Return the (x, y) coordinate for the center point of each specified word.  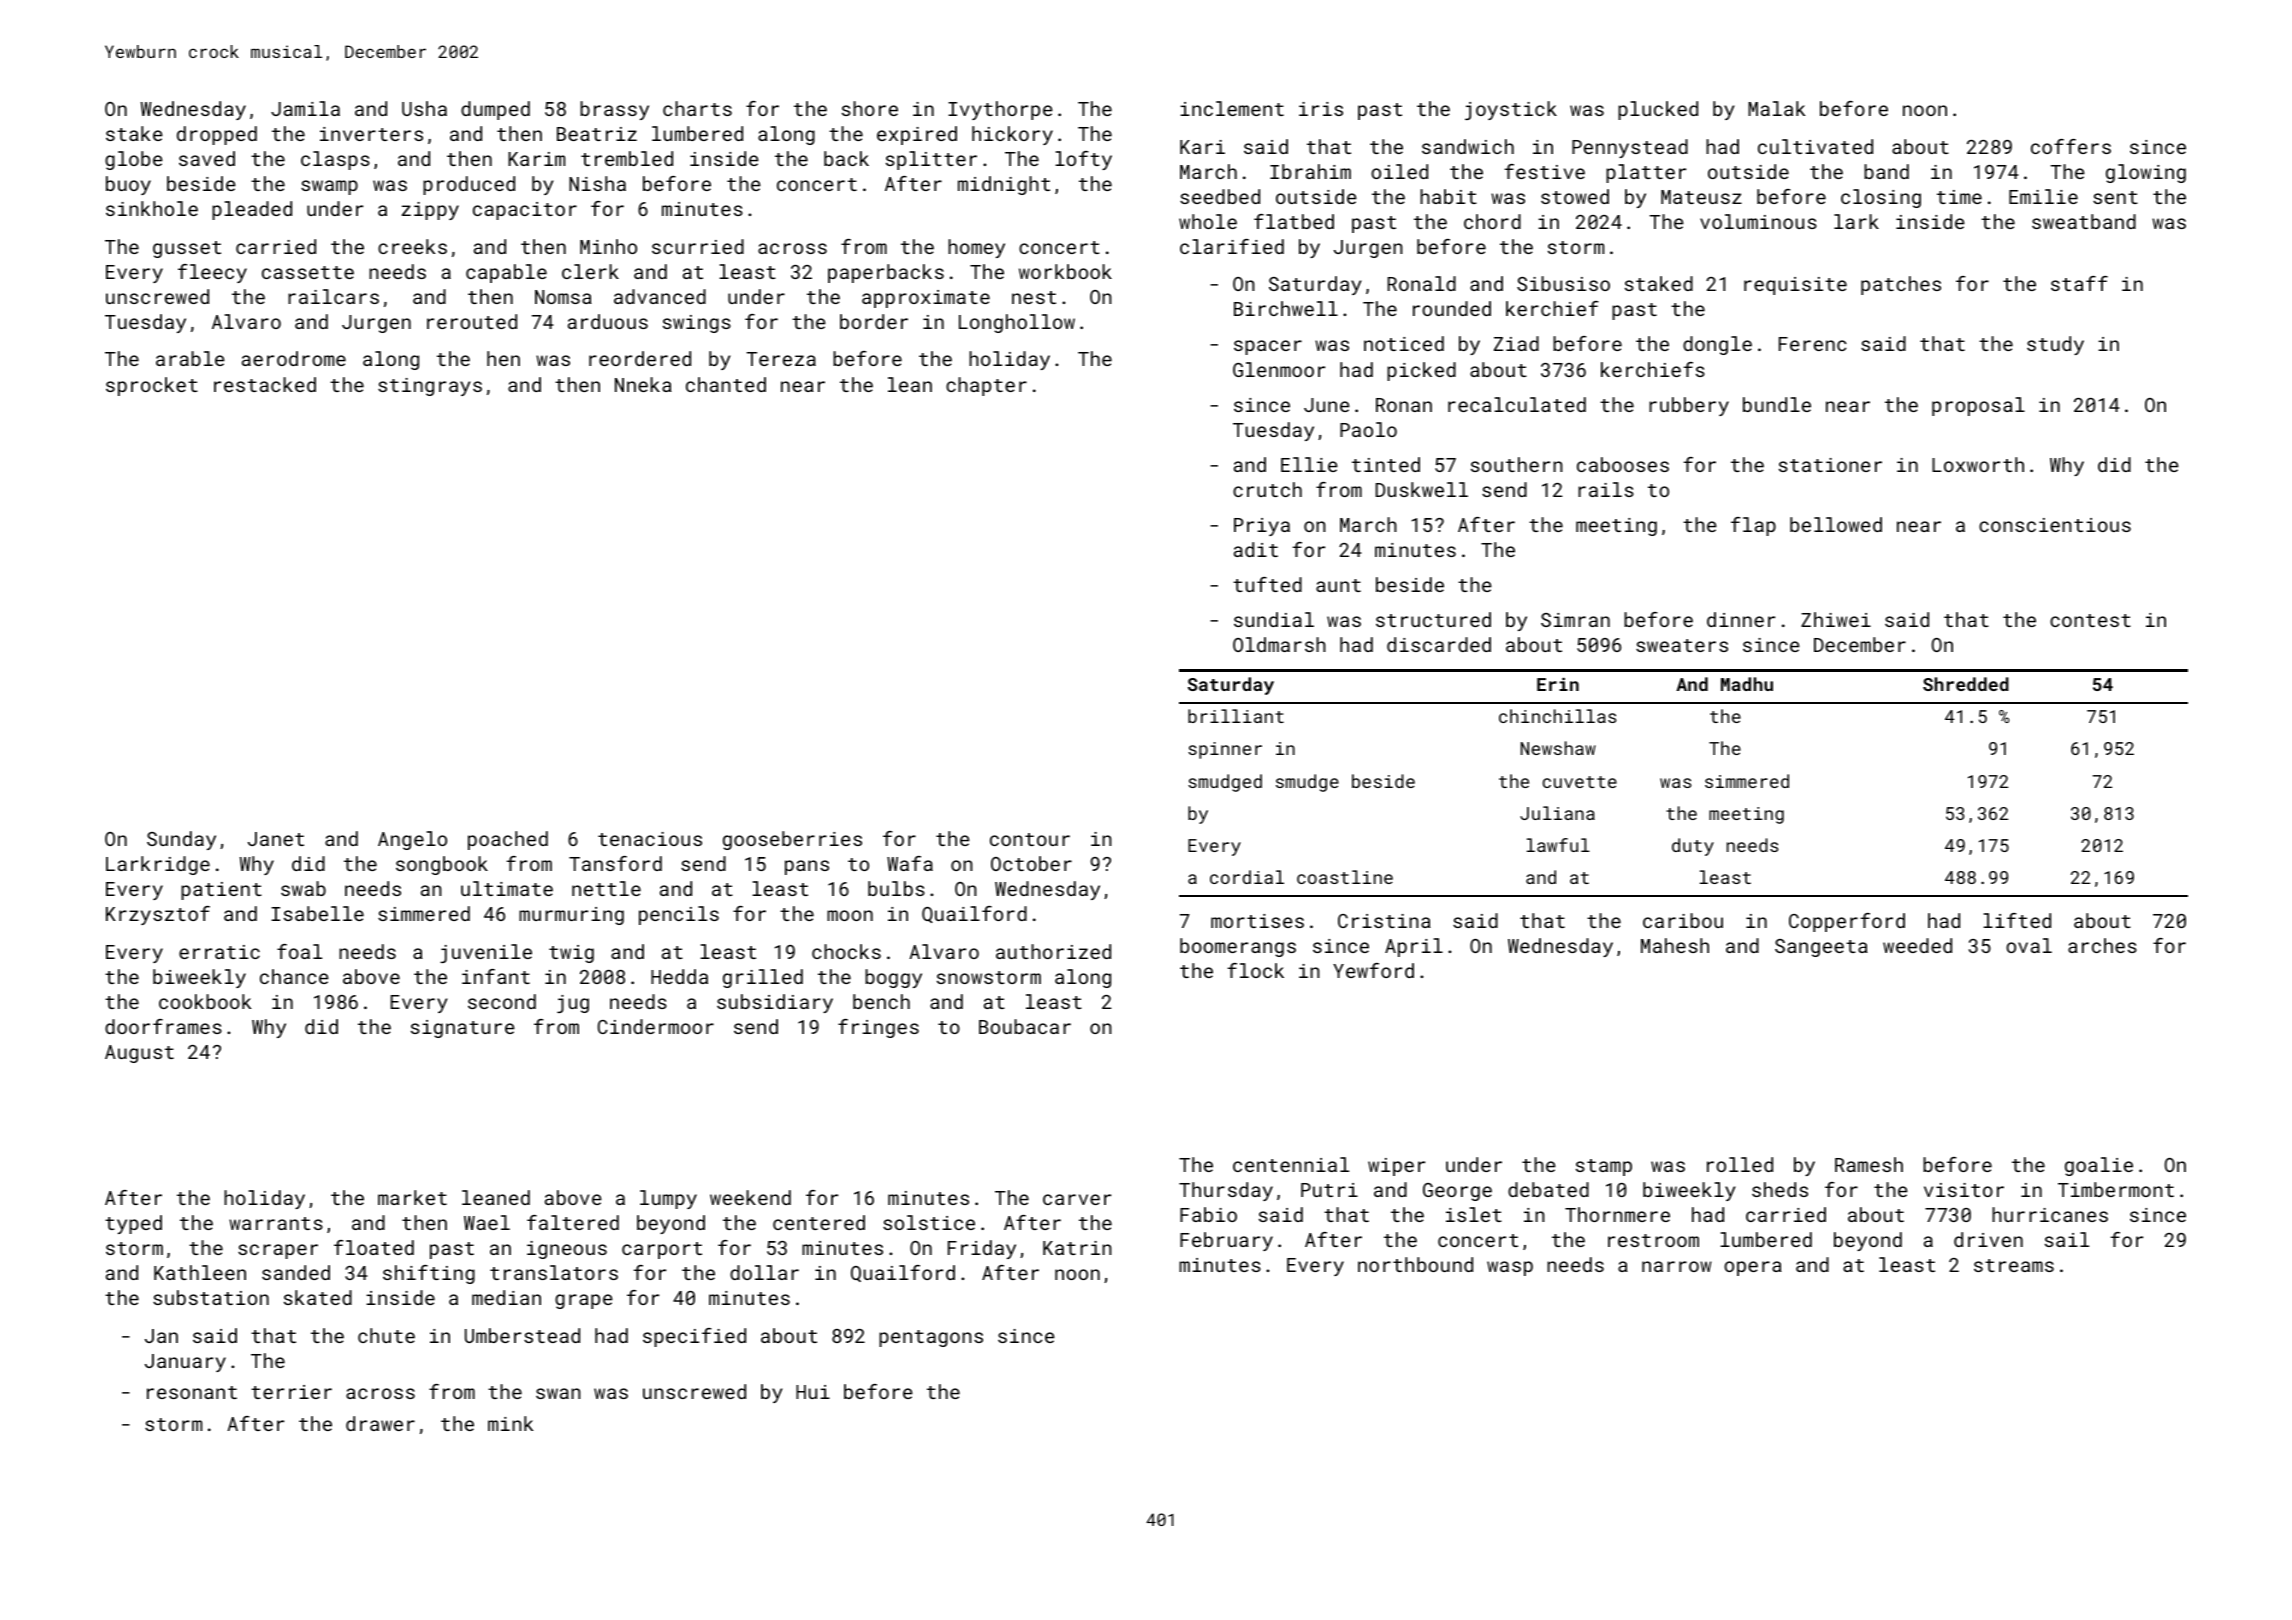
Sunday (181, 840)
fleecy (212, 273)
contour (1030, 839)
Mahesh (1675, 945)
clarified (1232, 246)
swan (558, 1393)
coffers (2071, 146)
